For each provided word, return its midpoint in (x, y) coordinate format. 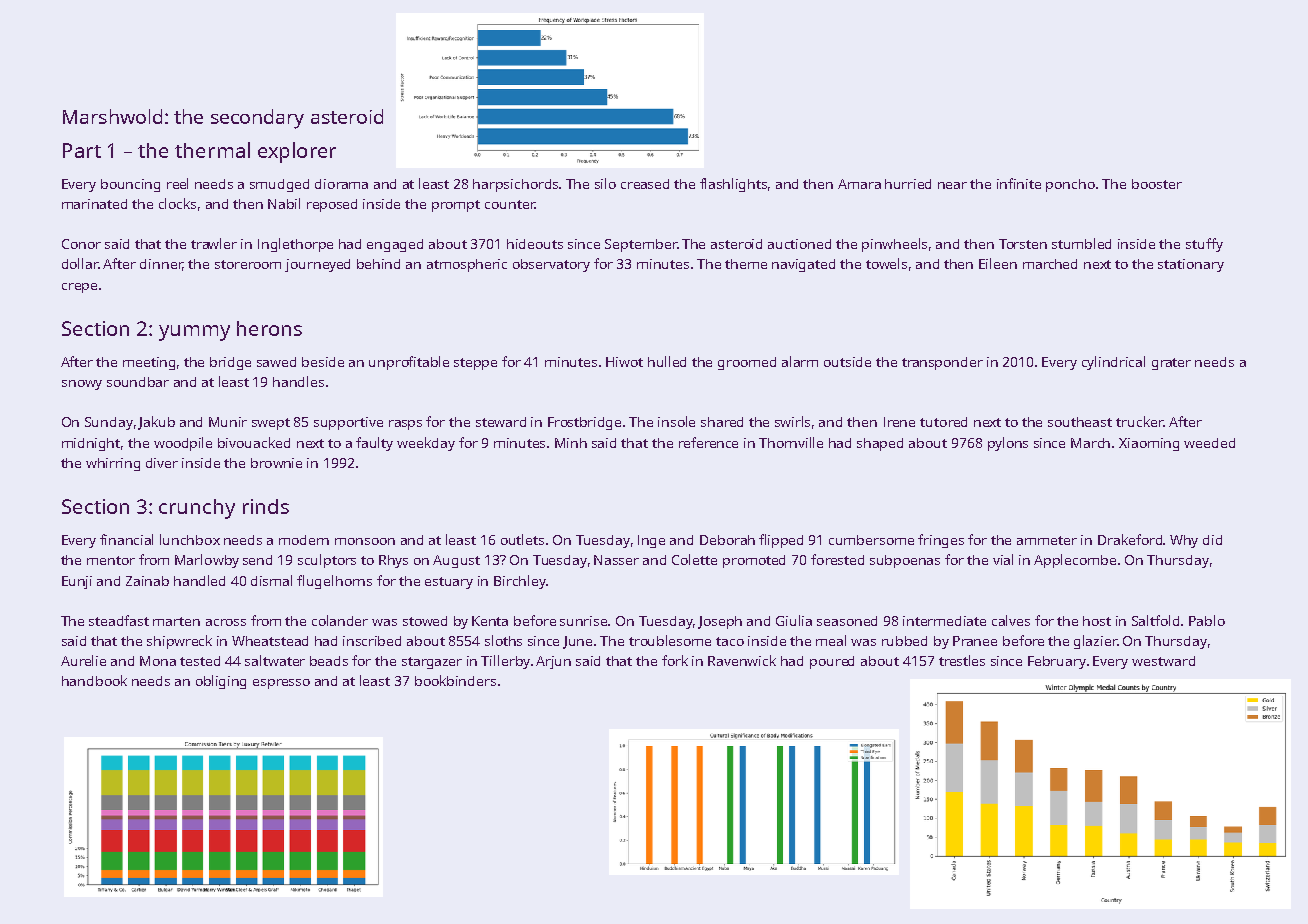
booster (1157, 184)
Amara (859, 184)
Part (82, 150)
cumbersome (871, 540)
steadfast (119, 620)
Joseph (720, 622)
